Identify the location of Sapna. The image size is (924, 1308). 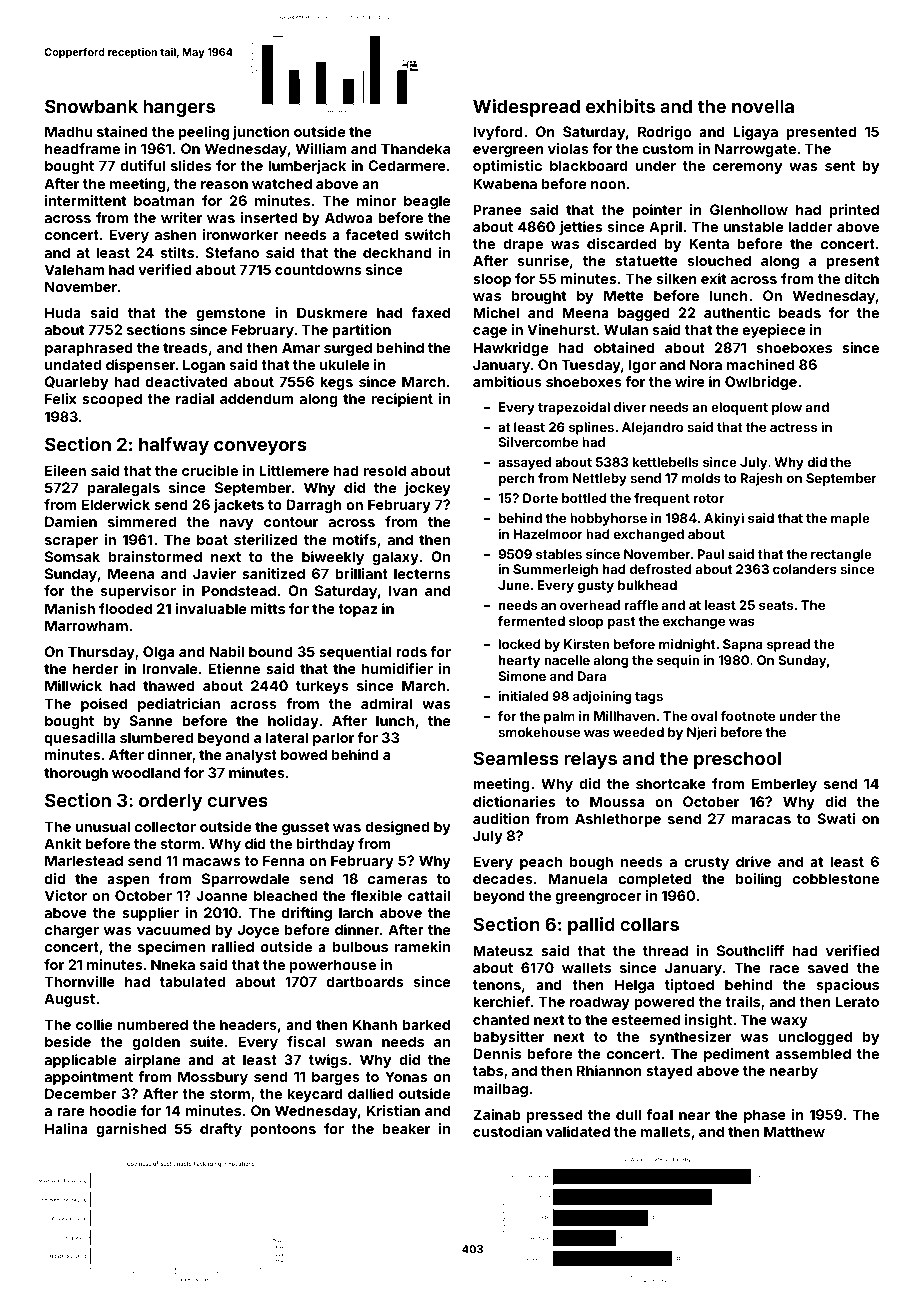
(743, 645).
